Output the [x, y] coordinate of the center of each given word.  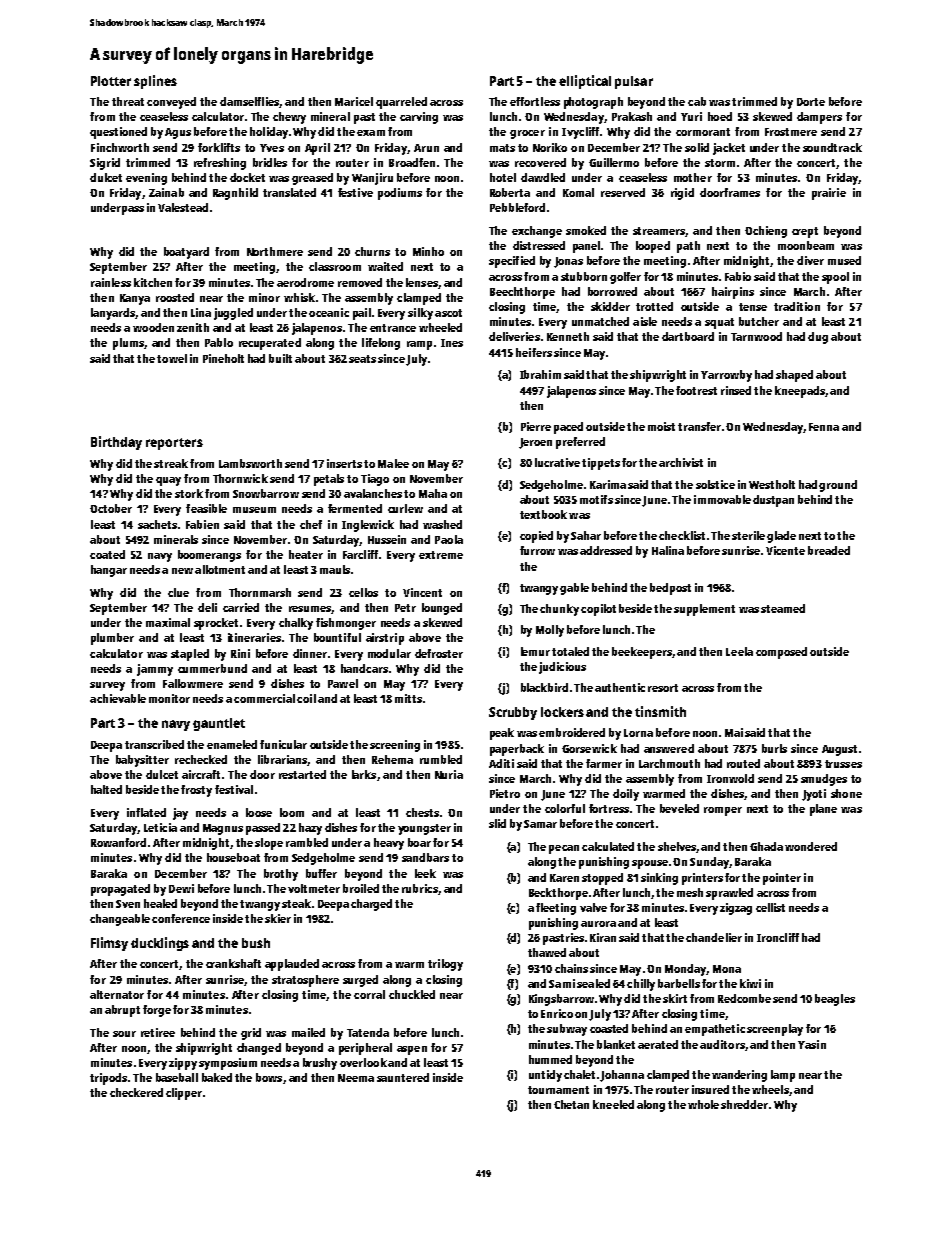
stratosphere [305, 981]
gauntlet [219, 724]
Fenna [824, 427]
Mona [727, 969]
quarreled [401, 103]
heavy [389, 844]
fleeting [556, 909]
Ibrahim [540, 374]
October [111, 508]
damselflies [249, 101]
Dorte [811, 102]
